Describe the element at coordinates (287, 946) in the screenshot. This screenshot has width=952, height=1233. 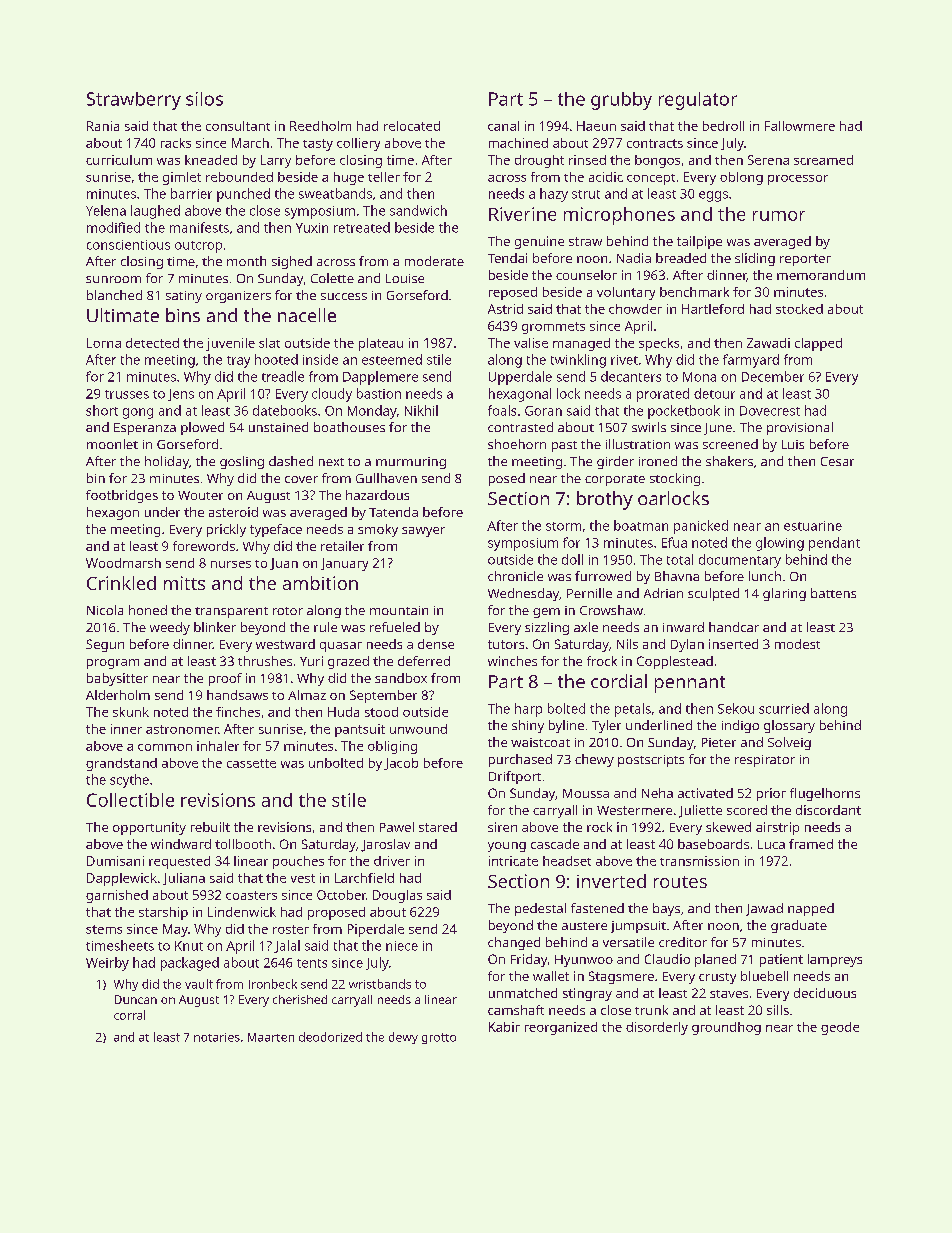
I see `Jalal` at that location.
